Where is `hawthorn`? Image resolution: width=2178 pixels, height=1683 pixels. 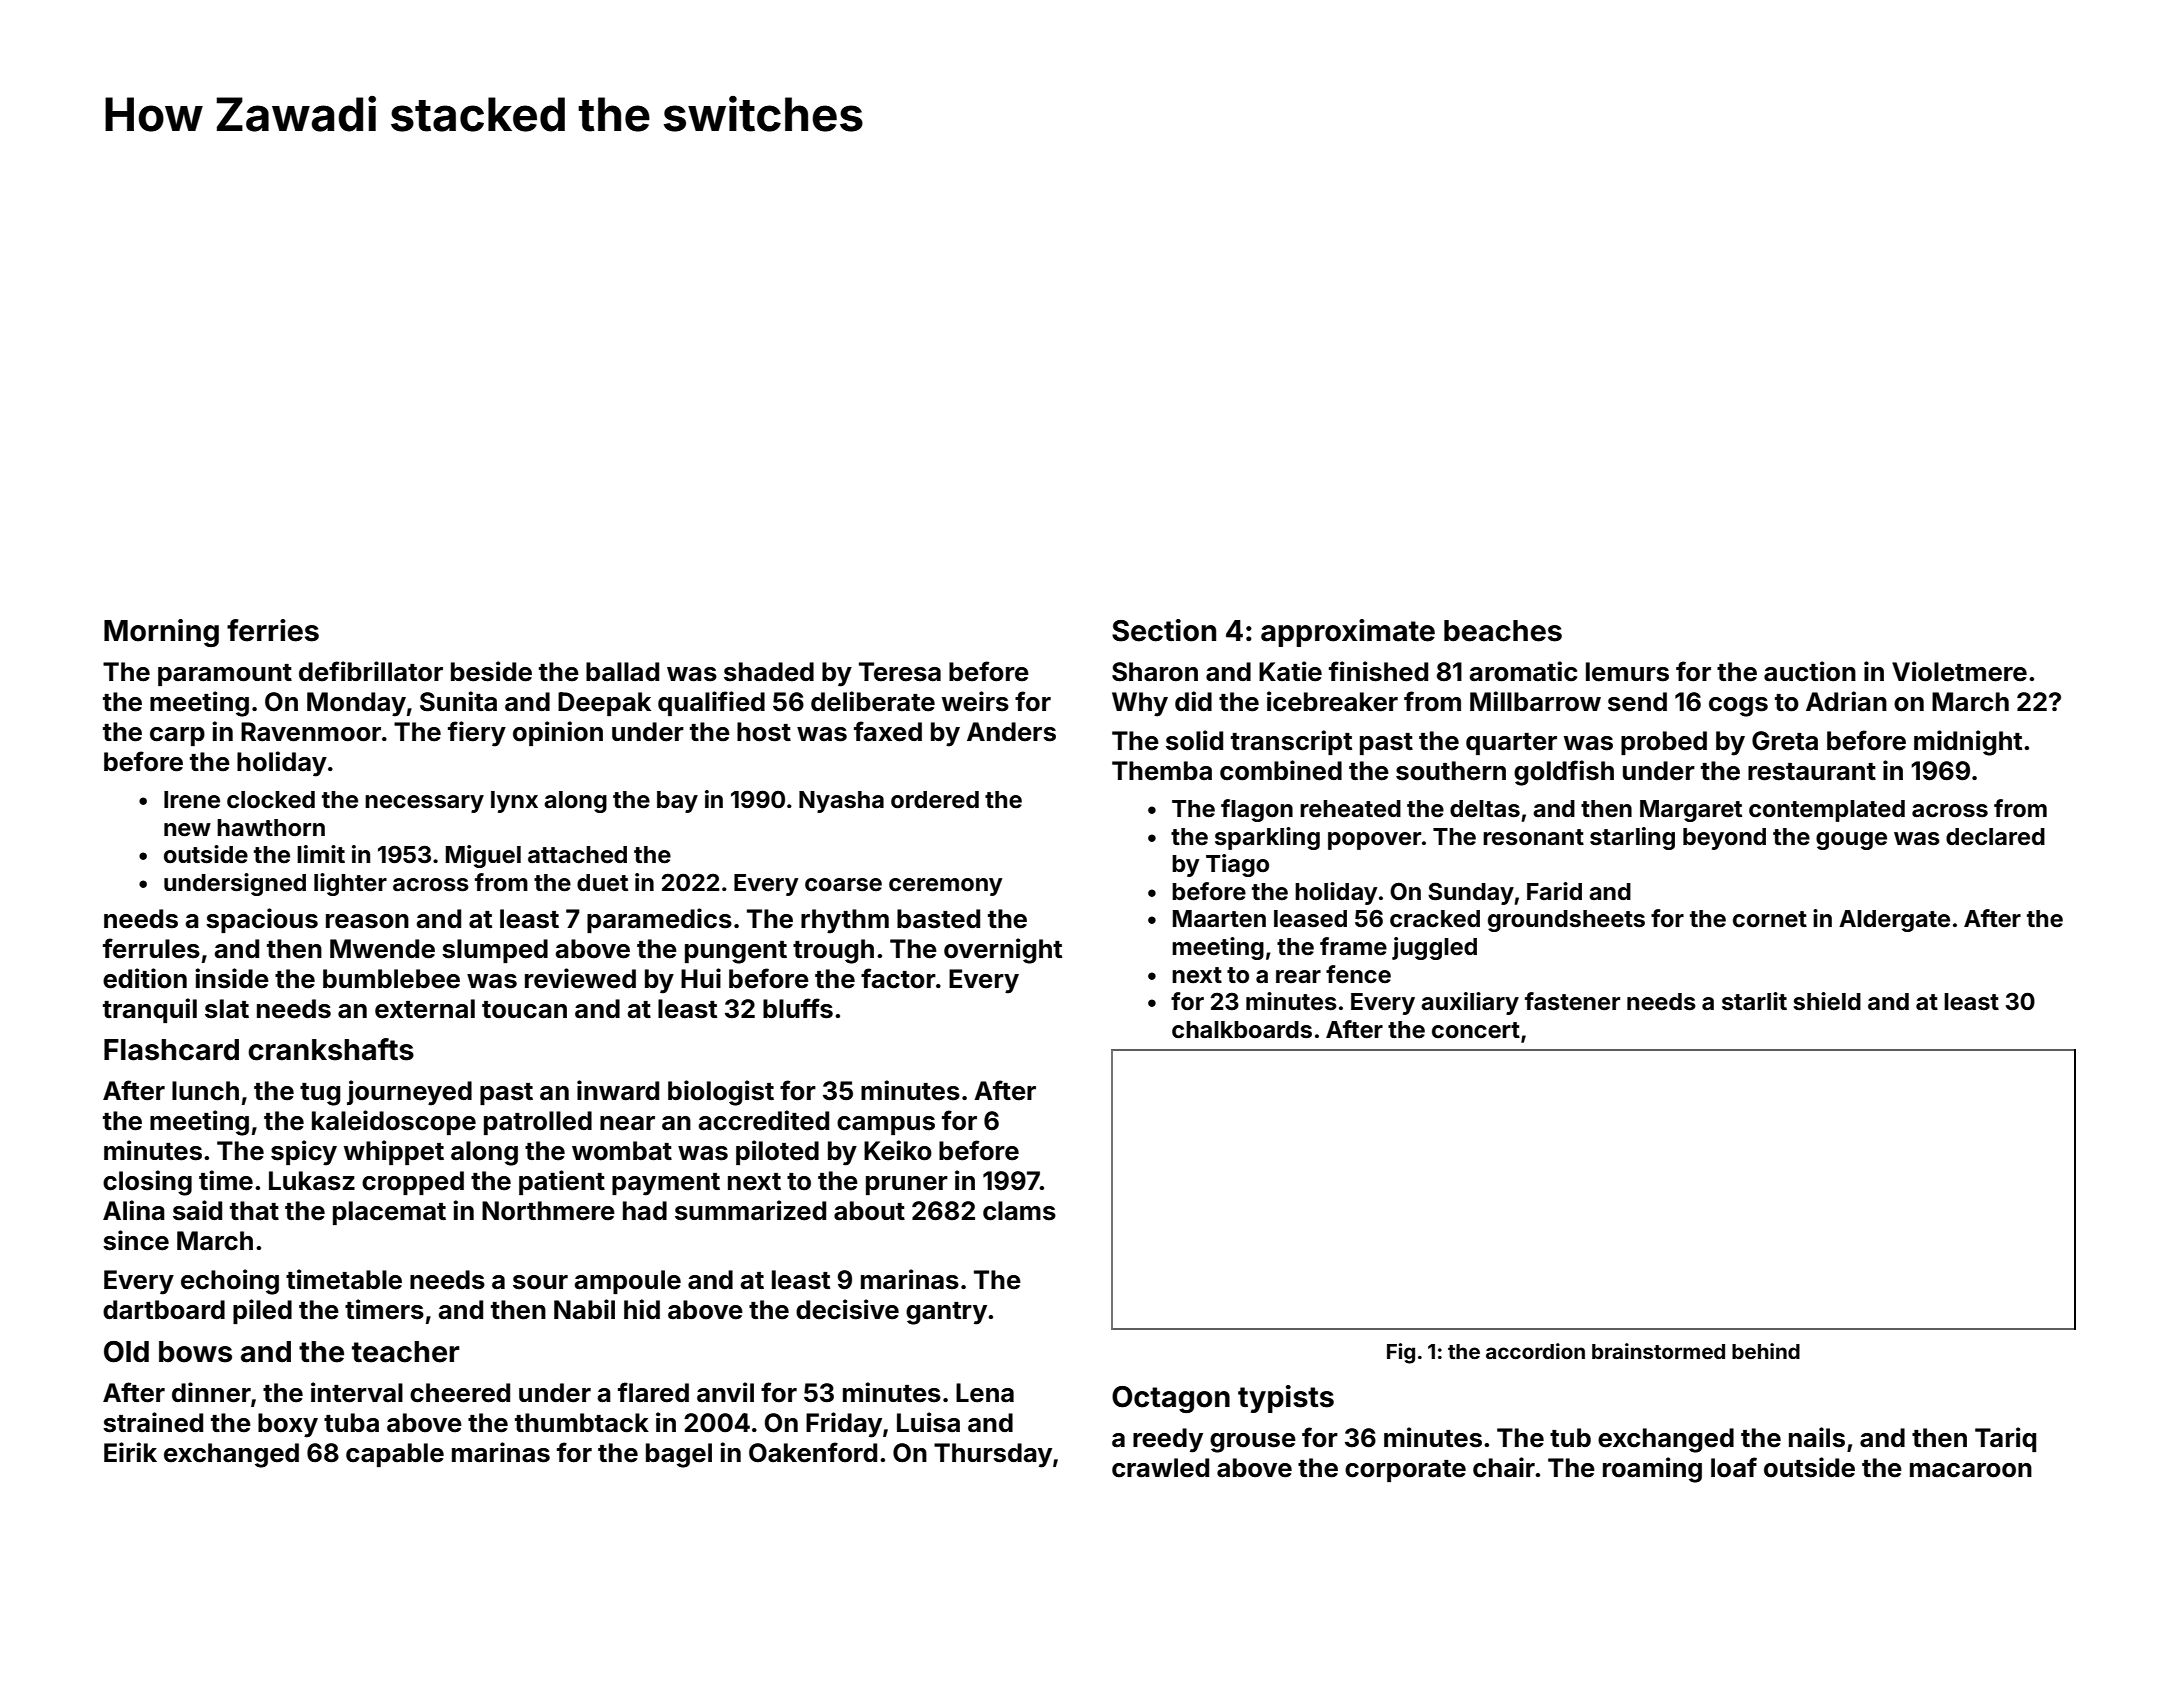
hawthorn is located at coordinates (271, 828).
